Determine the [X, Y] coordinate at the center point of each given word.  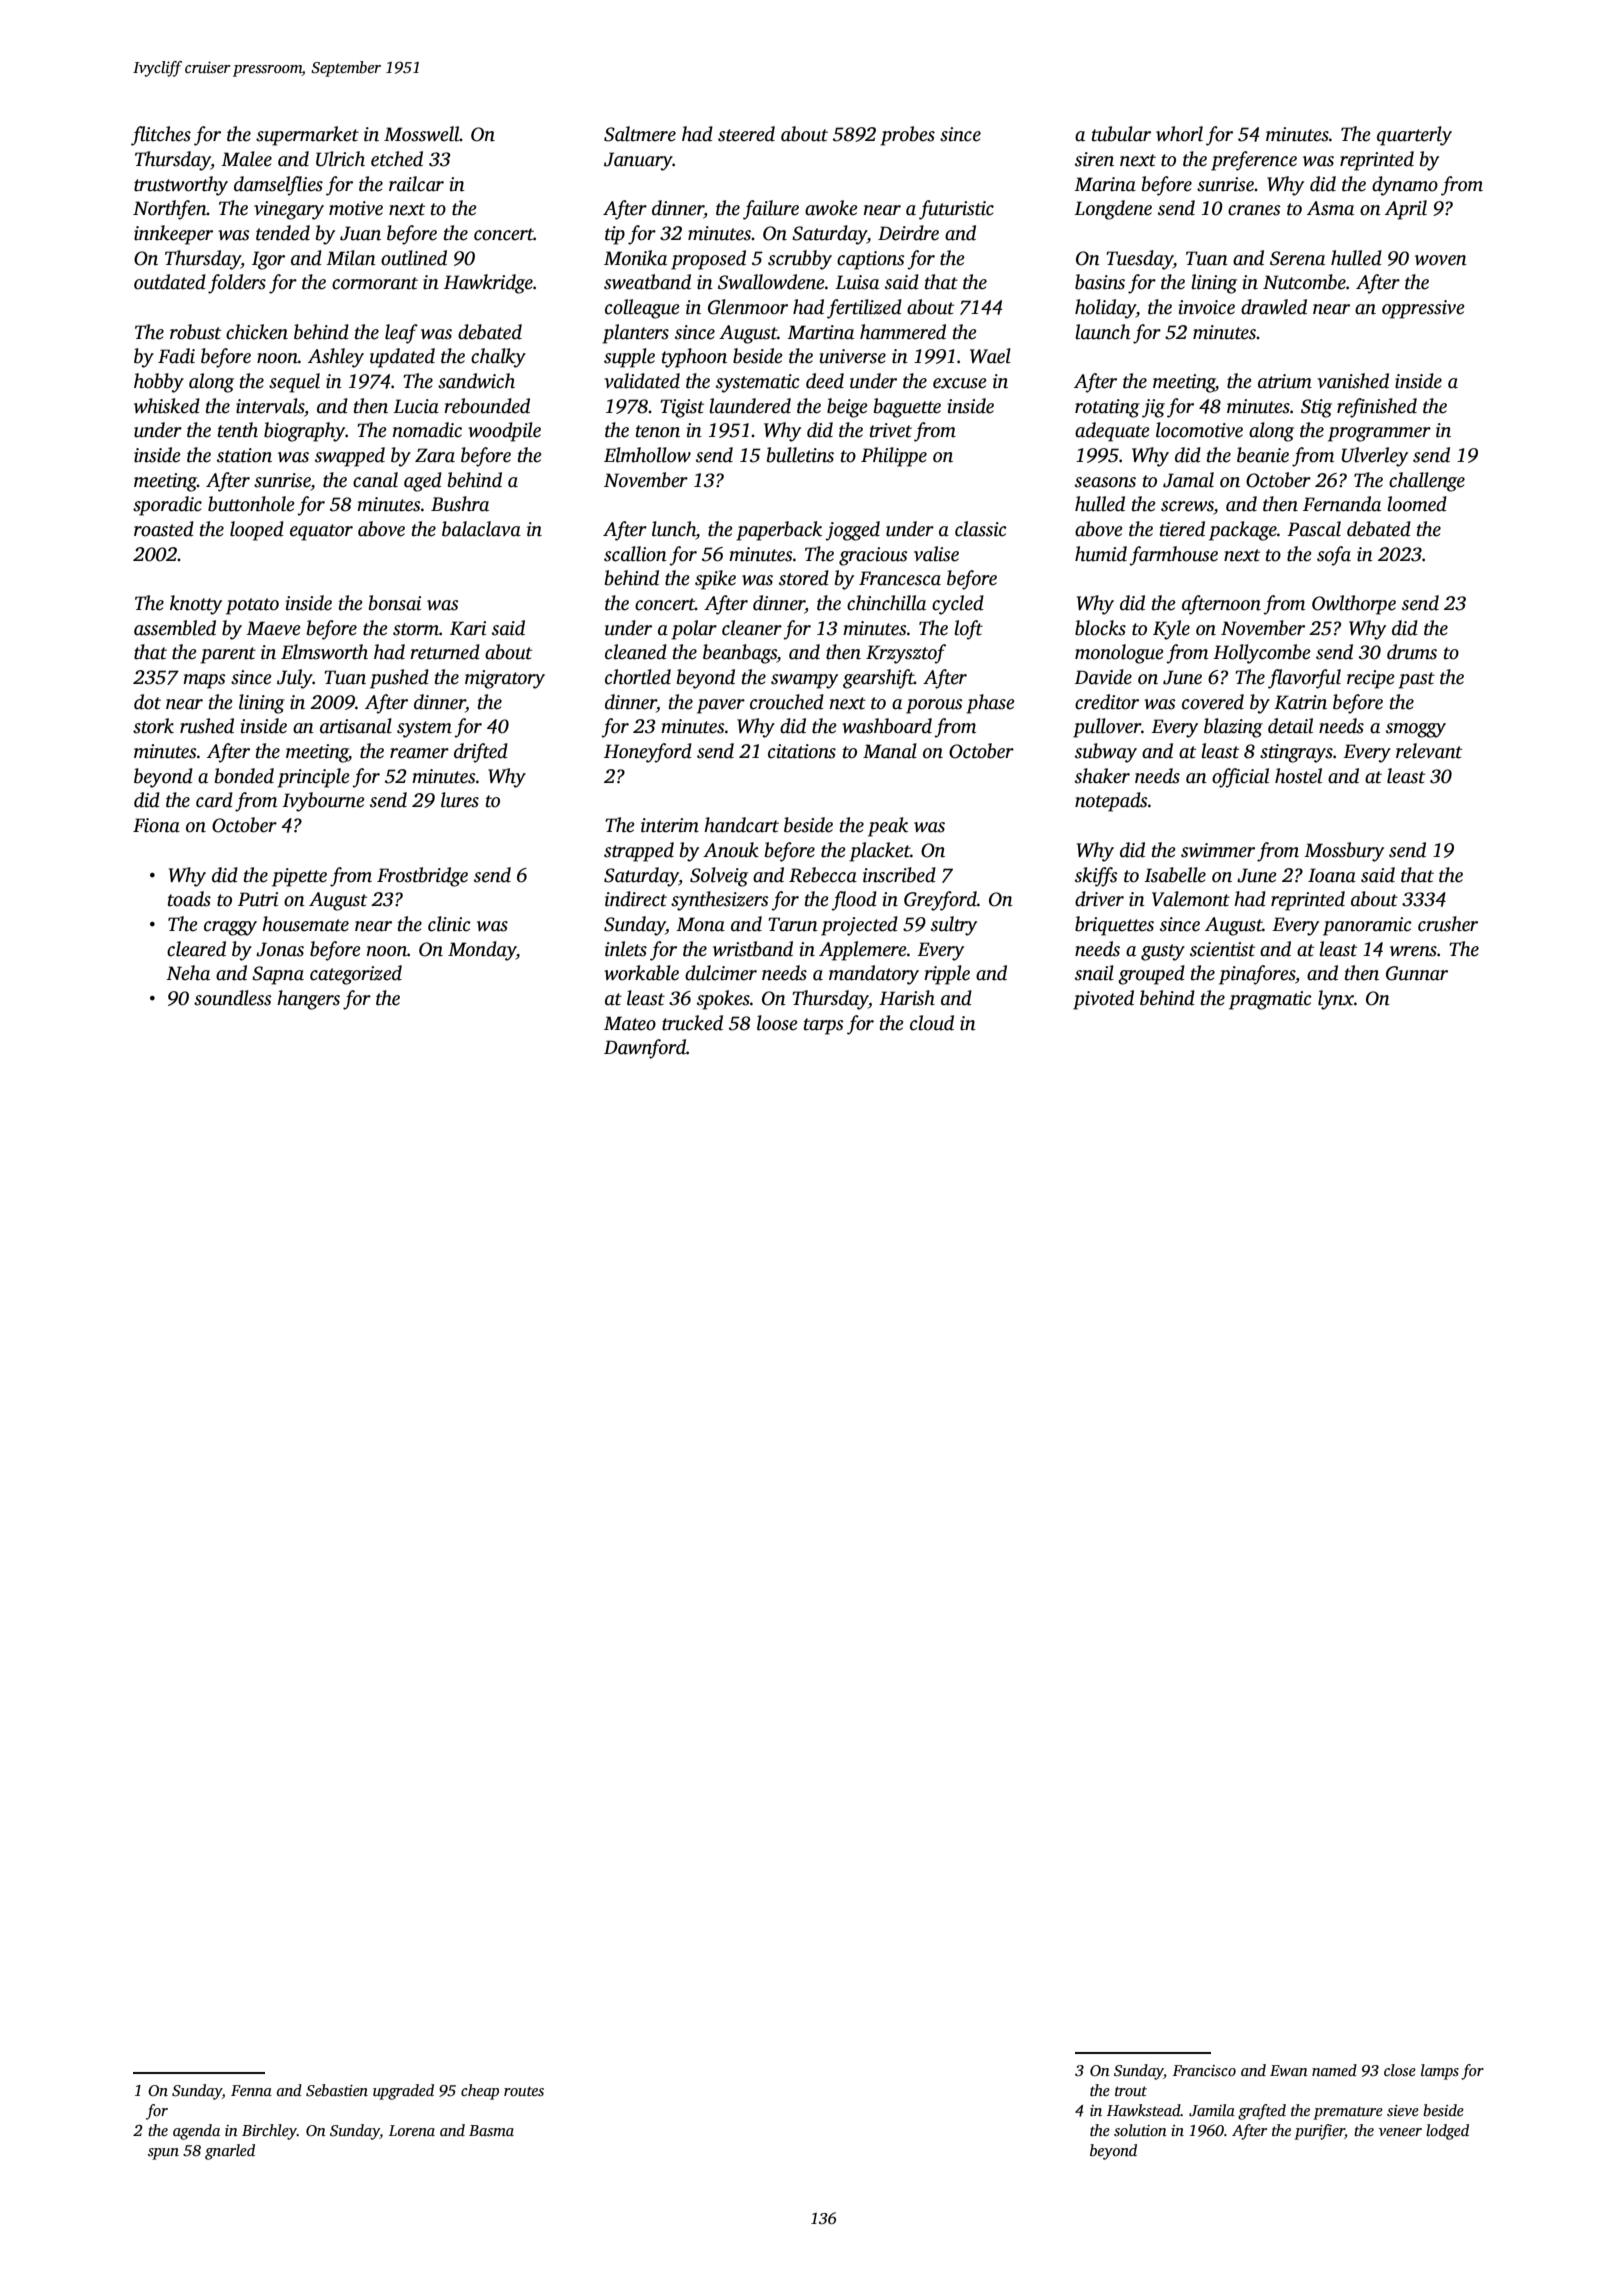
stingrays [1296, 753]
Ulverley [1375, 457]
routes [524, 2091]
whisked [167, 406]
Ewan [1289, 2070]
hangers [308, 1000]
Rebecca [823, 875]
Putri [258, 899]
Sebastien [337, 2090]
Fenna [251, 2090]
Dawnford [645, 1049]
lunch [674, 529]
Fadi [176, 356]
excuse [960, 383]
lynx [1336, 1000]
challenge [1427, 482]
